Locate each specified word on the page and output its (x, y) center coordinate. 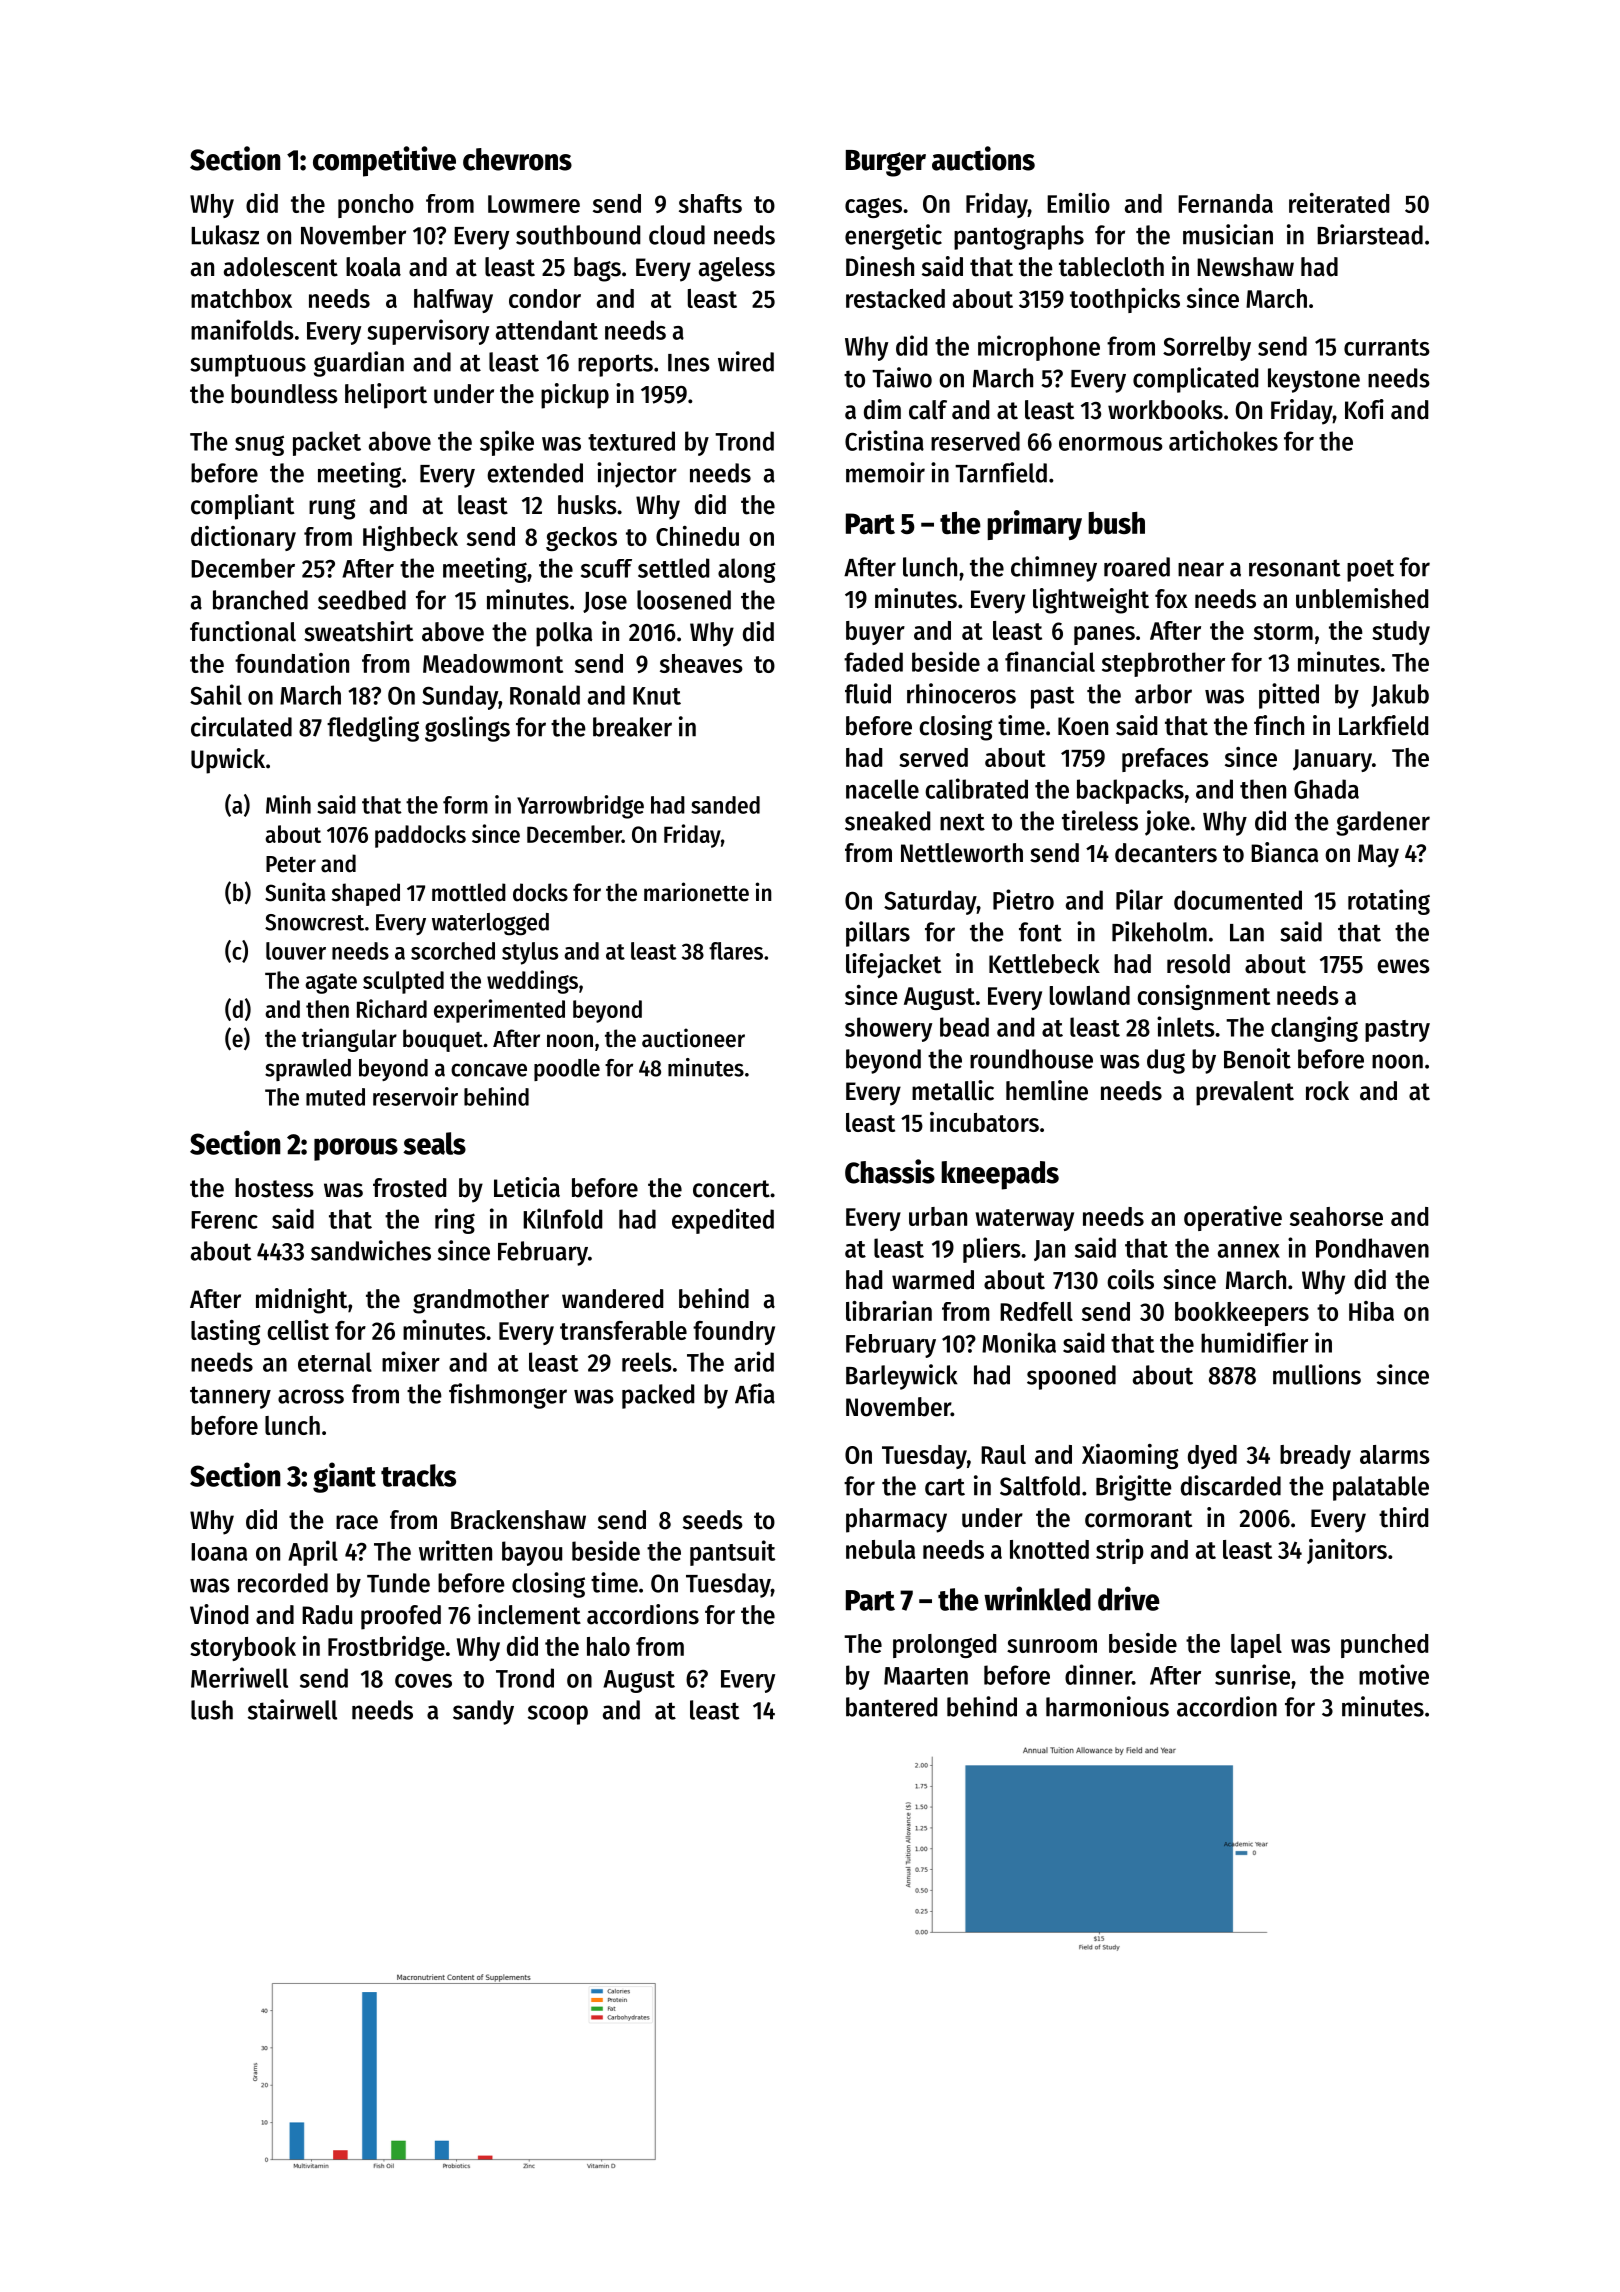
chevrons (517, 159)
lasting (226, 1332)
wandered (612, 1299)
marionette (696, 892)
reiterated (1339, 203)
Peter (291, 864)
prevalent (1245, 1093)
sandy (483, 1712)
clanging (1314, 1029)
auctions (983, 158)
